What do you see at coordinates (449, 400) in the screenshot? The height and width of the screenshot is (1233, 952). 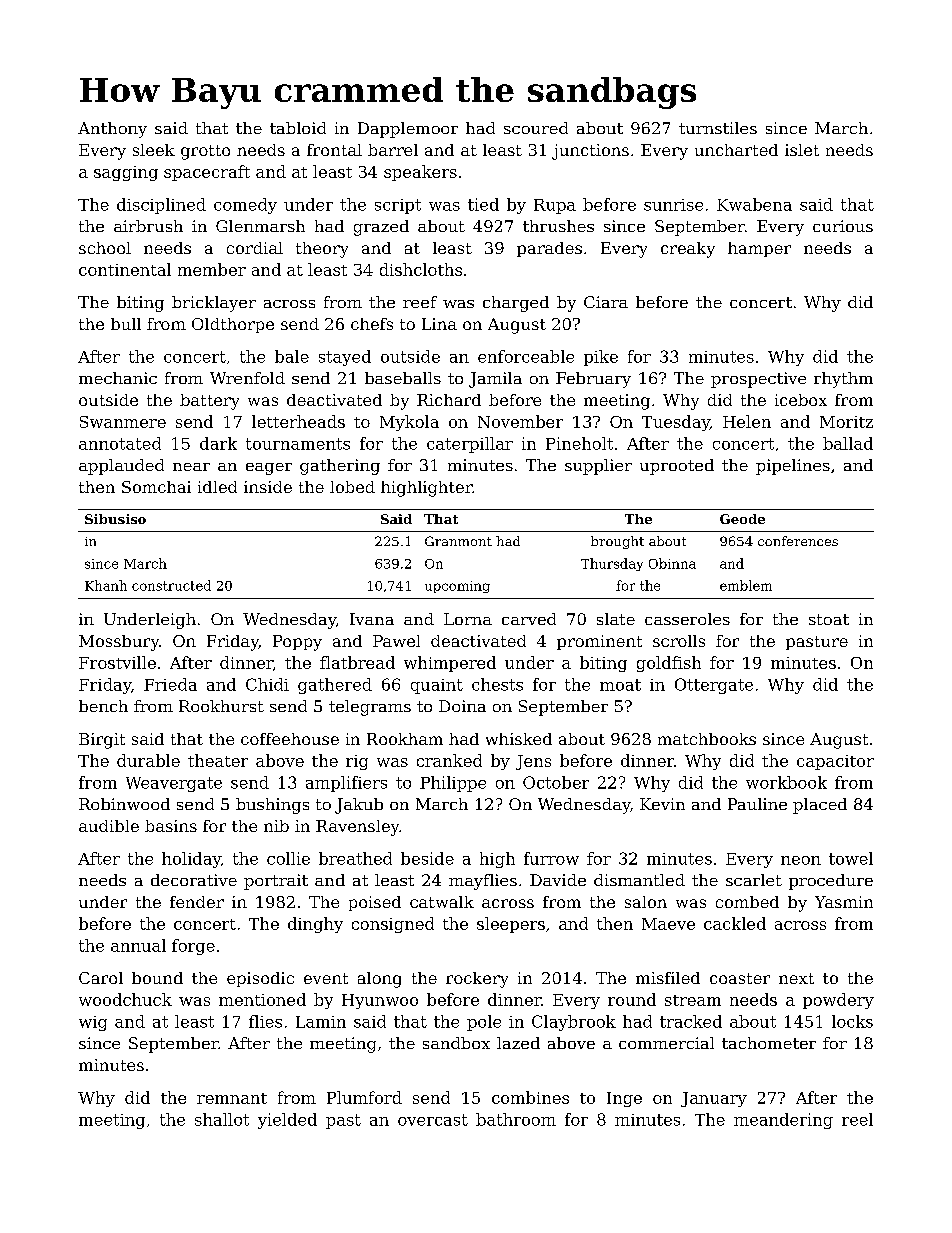 I see `Richard` at bounding box center [449, 400].
